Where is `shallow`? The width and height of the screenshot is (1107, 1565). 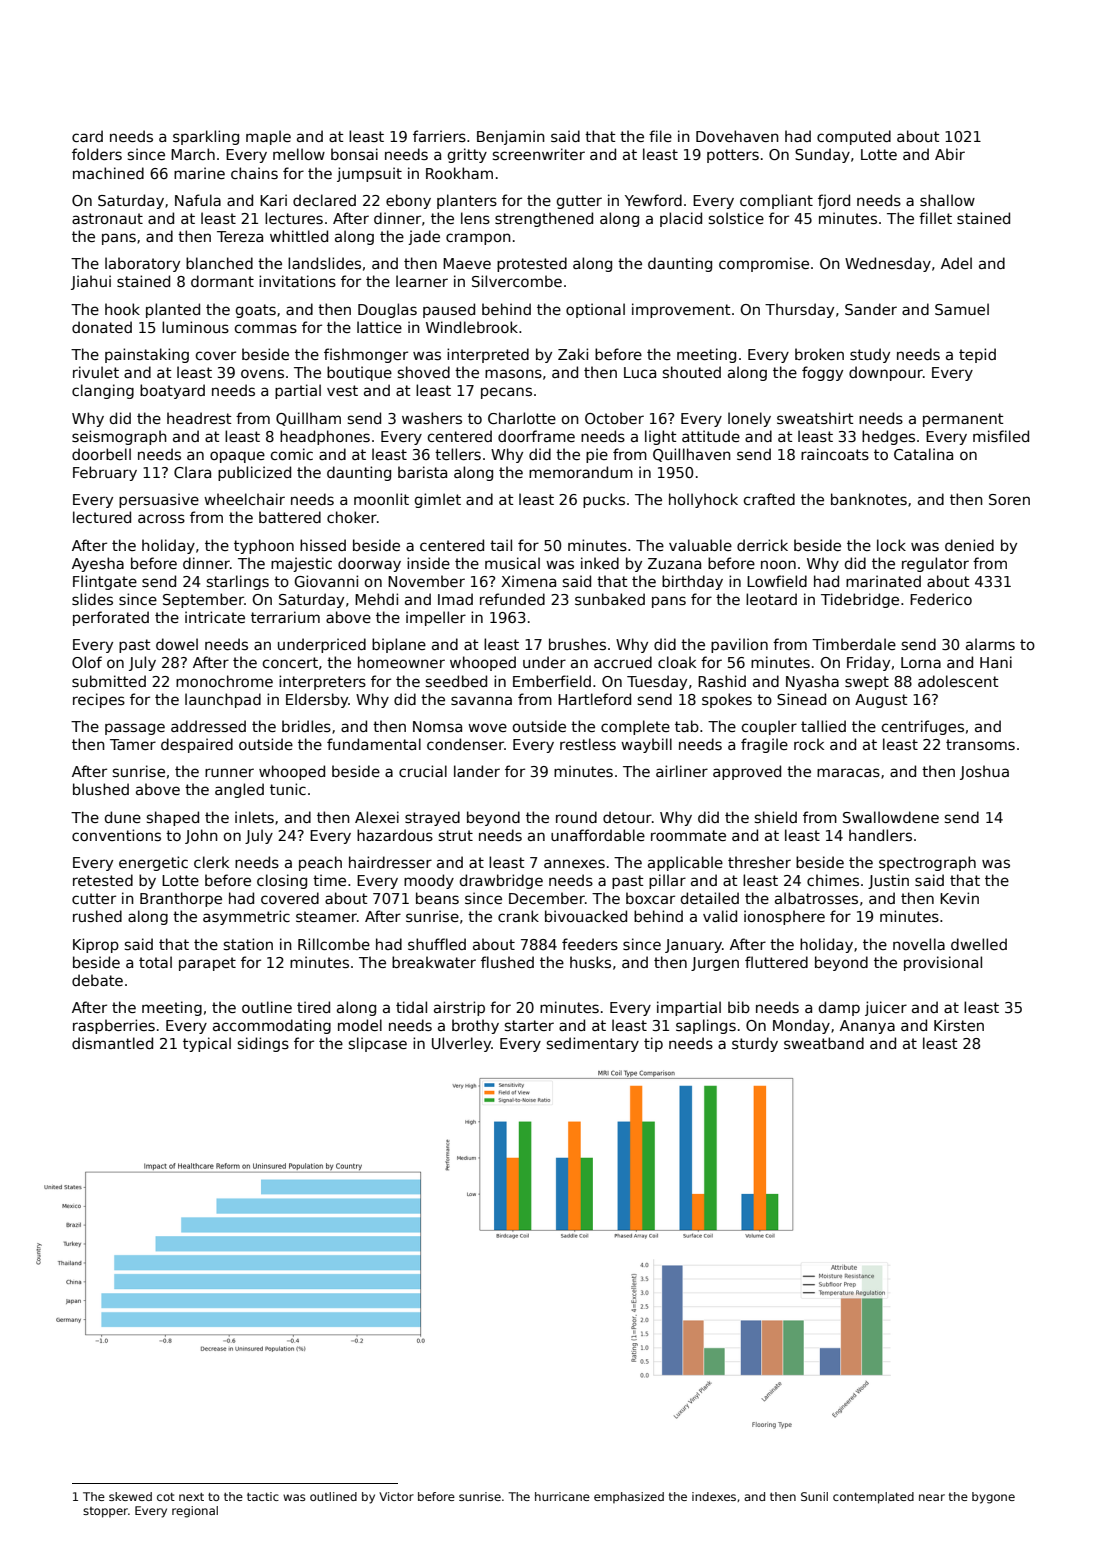 shallow is located at coordinates (947, 200).
